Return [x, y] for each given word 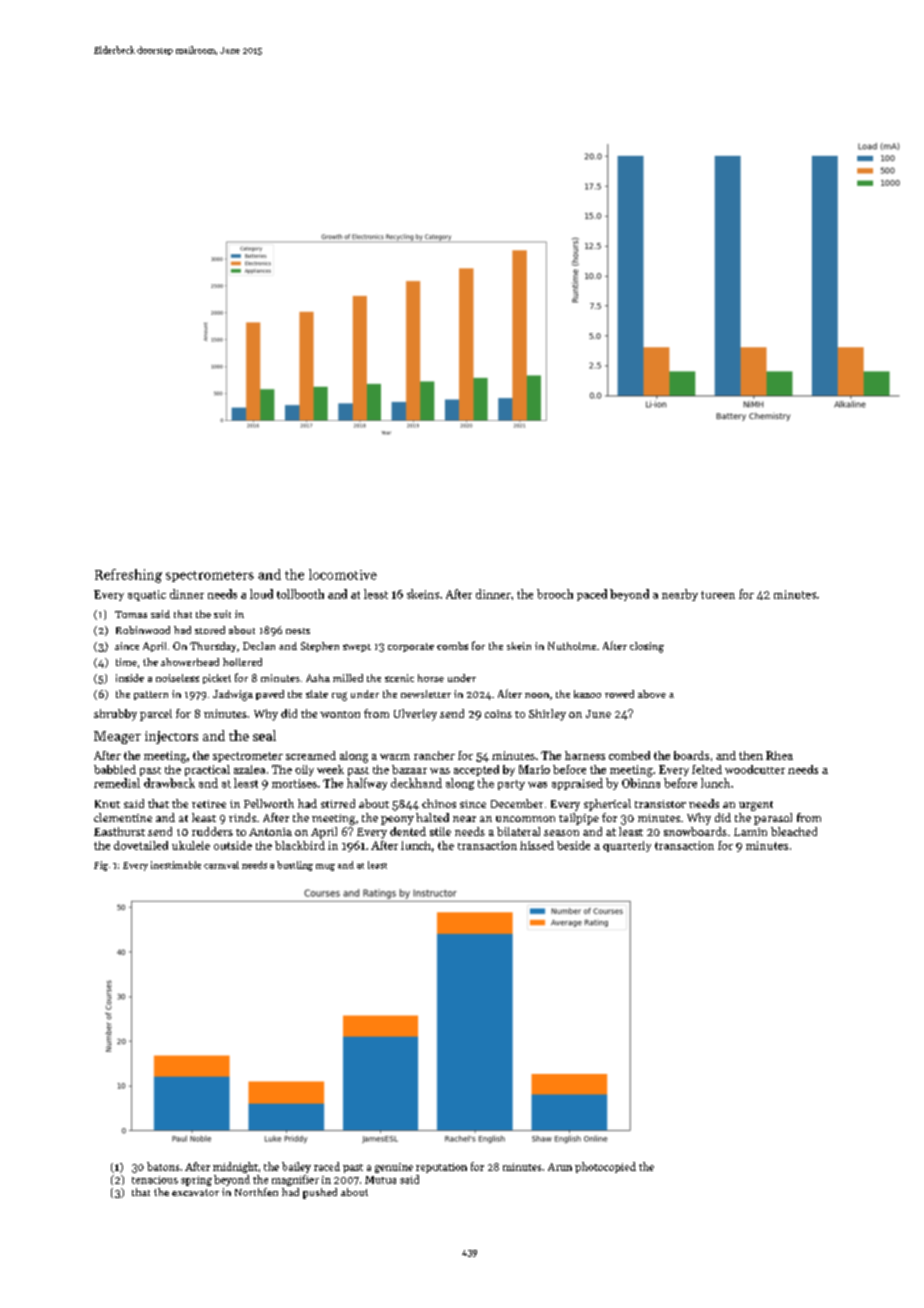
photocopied [605, 1167]
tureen [718, 595]
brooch [555, 594]
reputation [441, 1168]
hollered [242, 662]
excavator [195, 1192]
